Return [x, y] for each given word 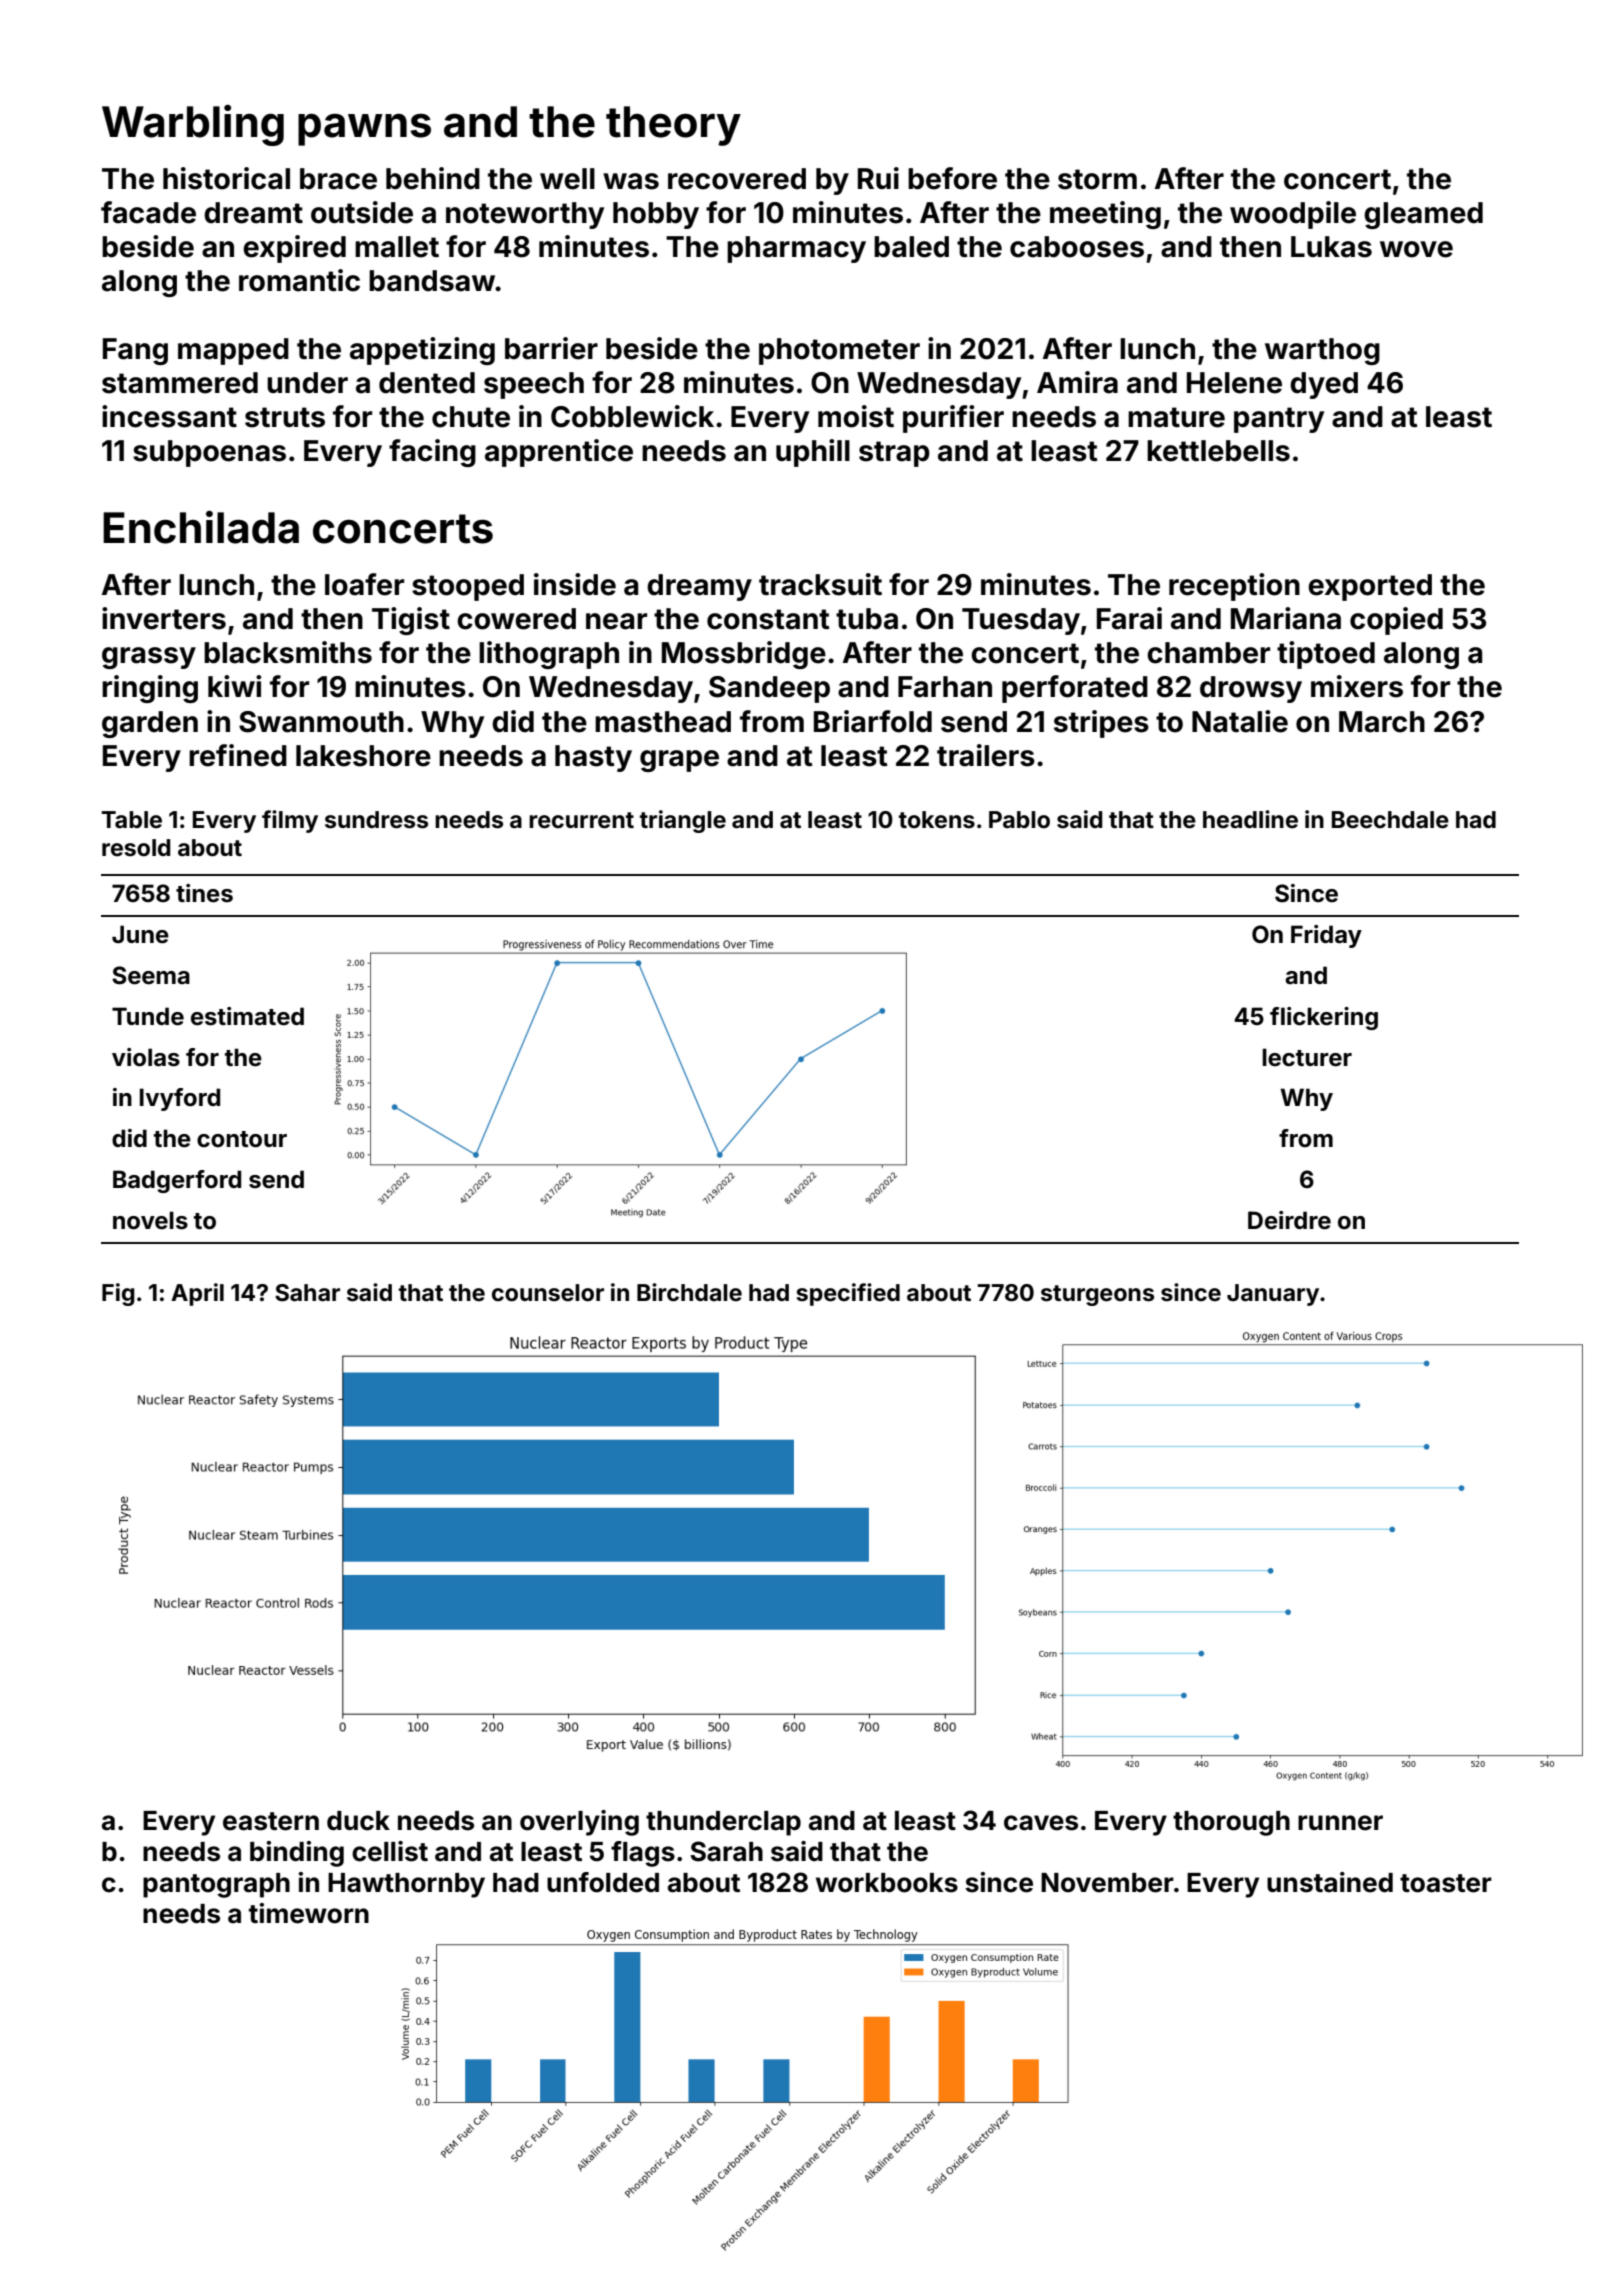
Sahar [307, 1293]
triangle [683, 821]
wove [1416, 249]
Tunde [148, 1016]
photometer [839, 351]
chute [471, 417]
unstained [1330, 1882]
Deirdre [1289, 1220]
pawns [364, 130]
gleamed [1423, 215]
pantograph [216, 1885]
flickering [1324, 1018]
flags [643, 1854]
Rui [878, 178]
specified [848, 1294]
